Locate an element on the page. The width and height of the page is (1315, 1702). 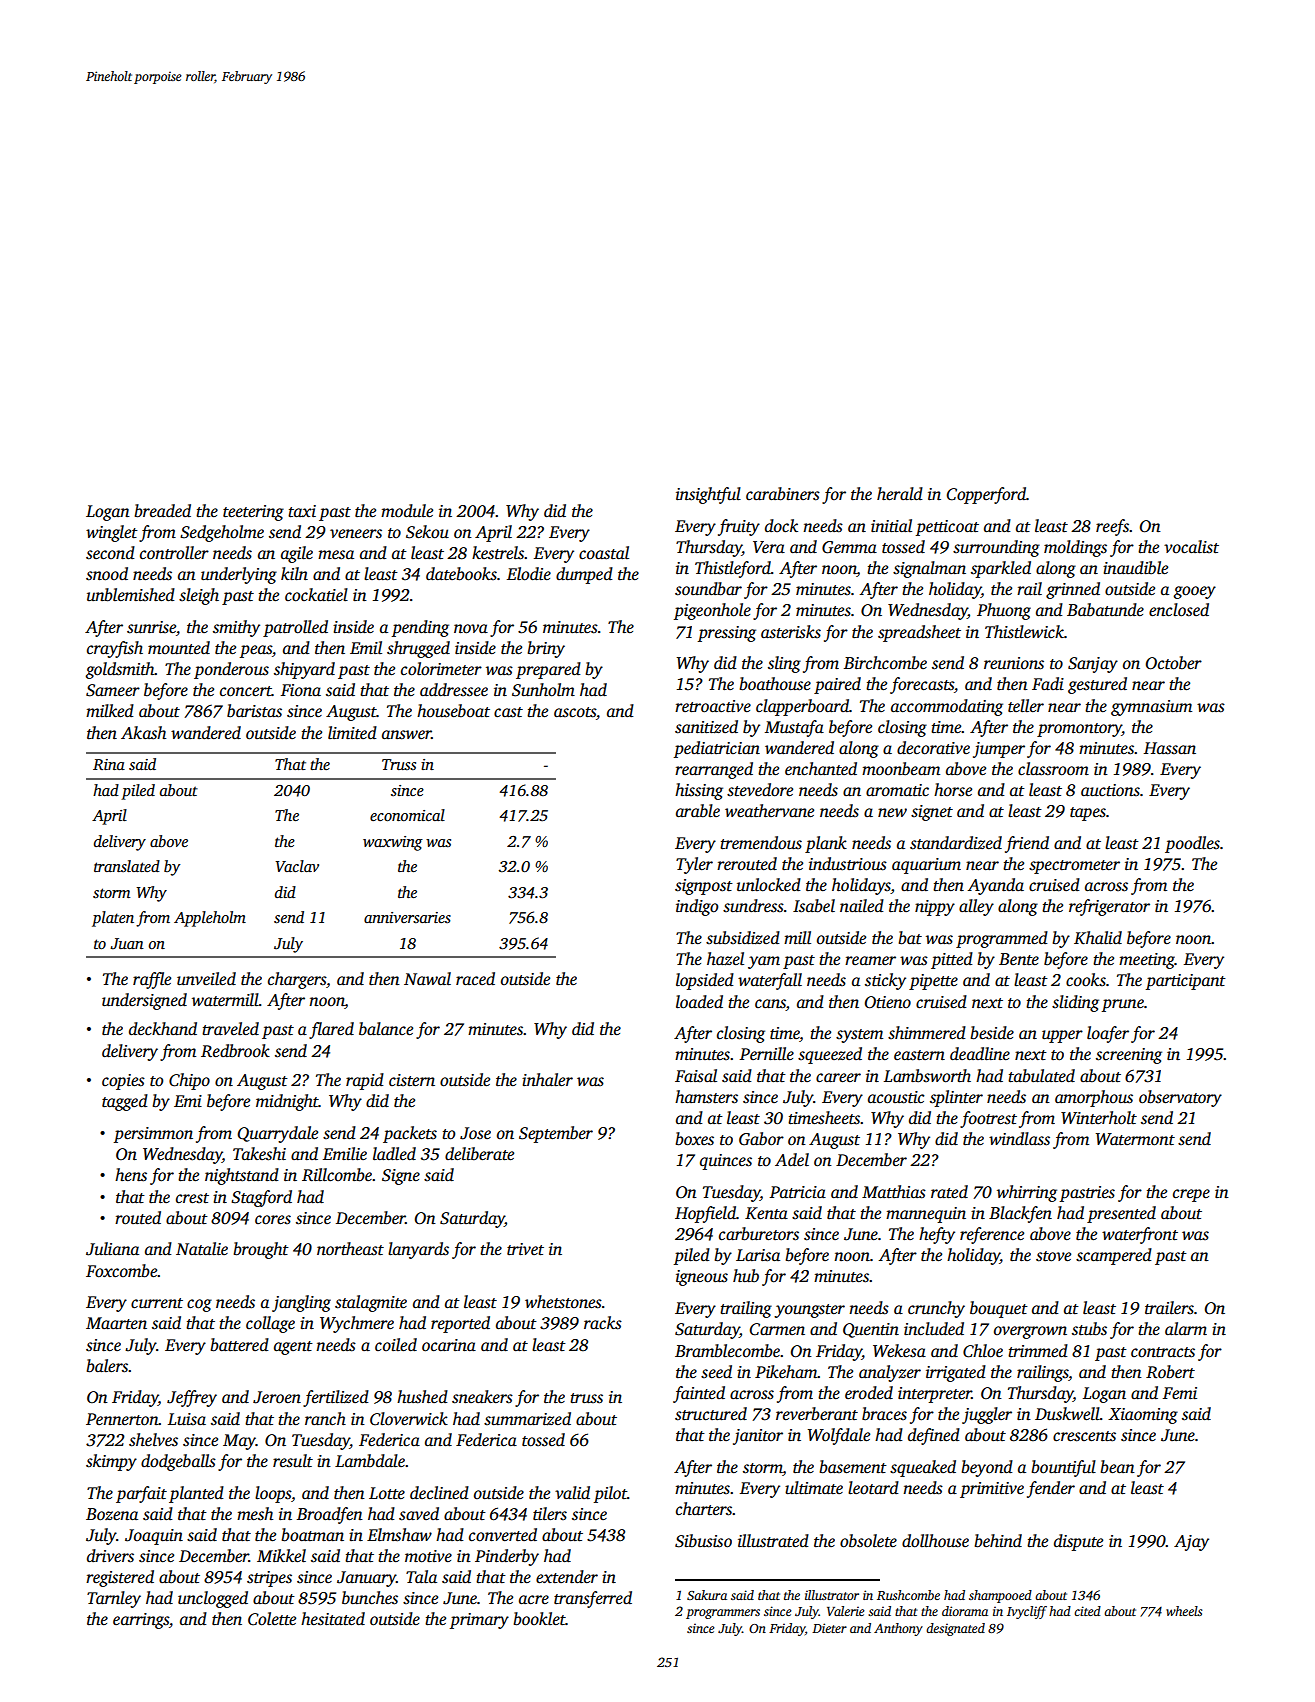
analyzer is located at coordinates (890, 1373).
